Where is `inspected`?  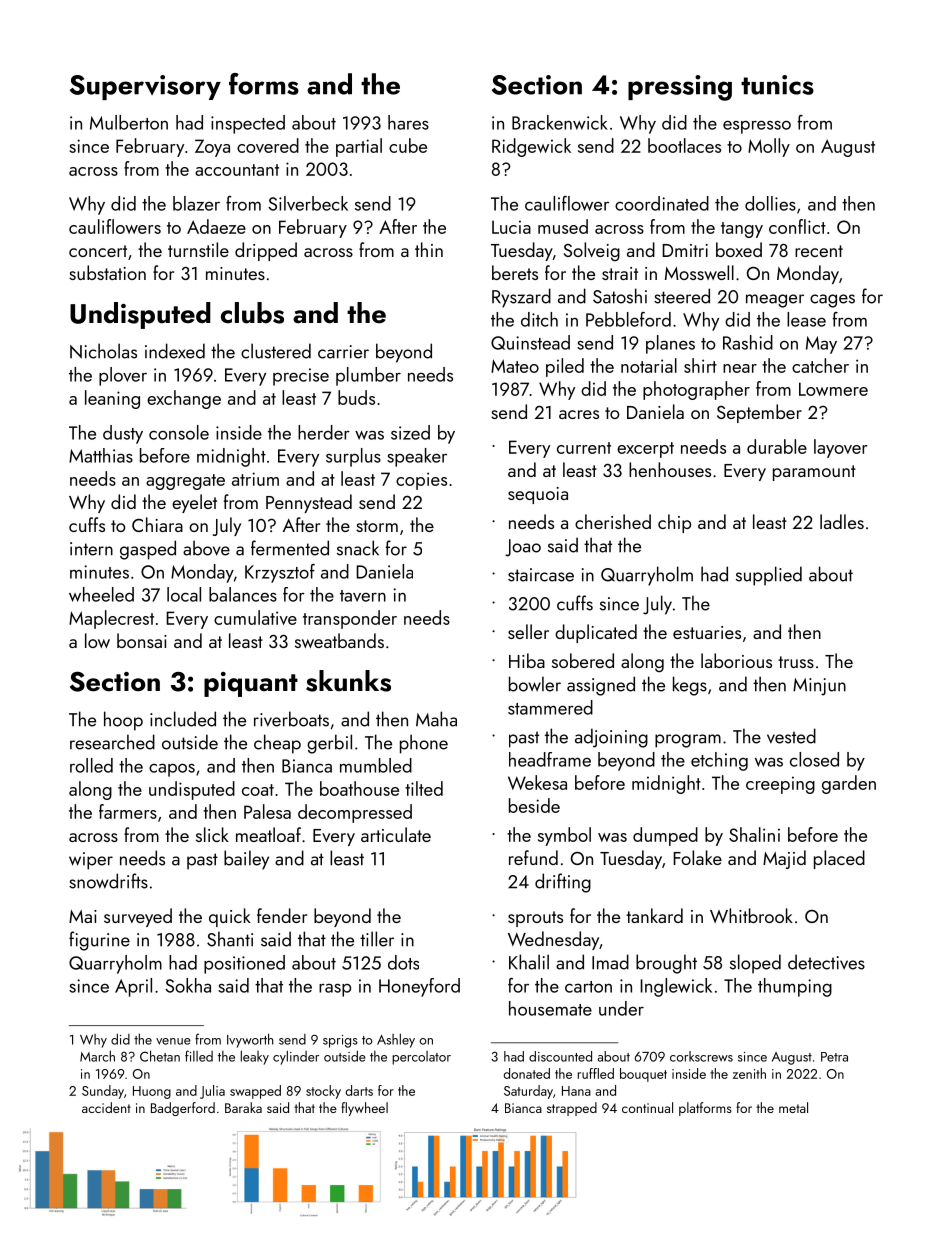
inspected is located at coordinates (248, 124).
